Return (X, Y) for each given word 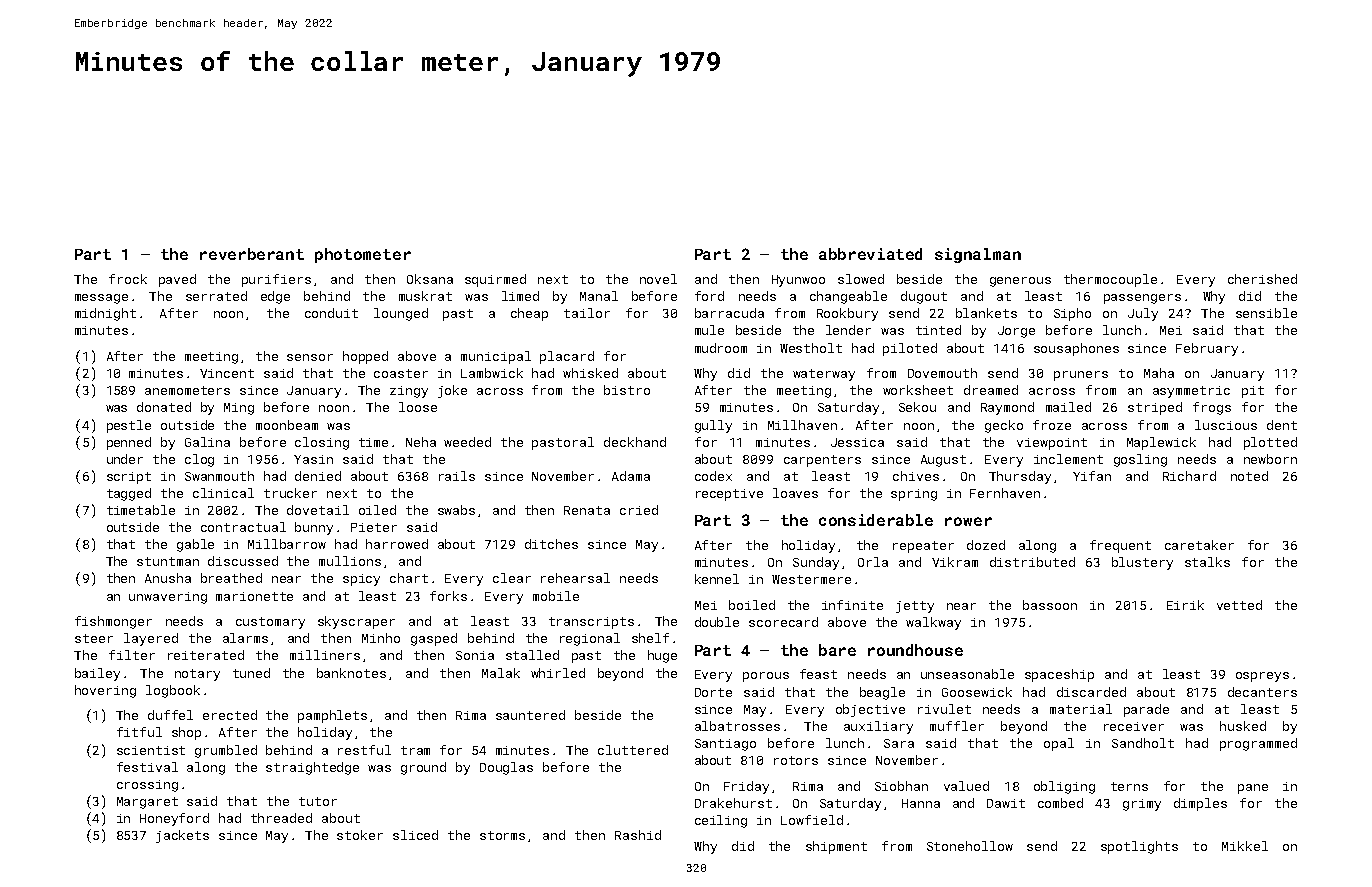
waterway (824, 375)
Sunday (816, 563)
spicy (361, 580)
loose (418, 407)
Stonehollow (970, 846)
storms (502, 835)
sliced (415, 835)
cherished (1262, 279)
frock (128, 279)
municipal (496, 357)
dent (1282, 425)
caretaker (1199, 545)
